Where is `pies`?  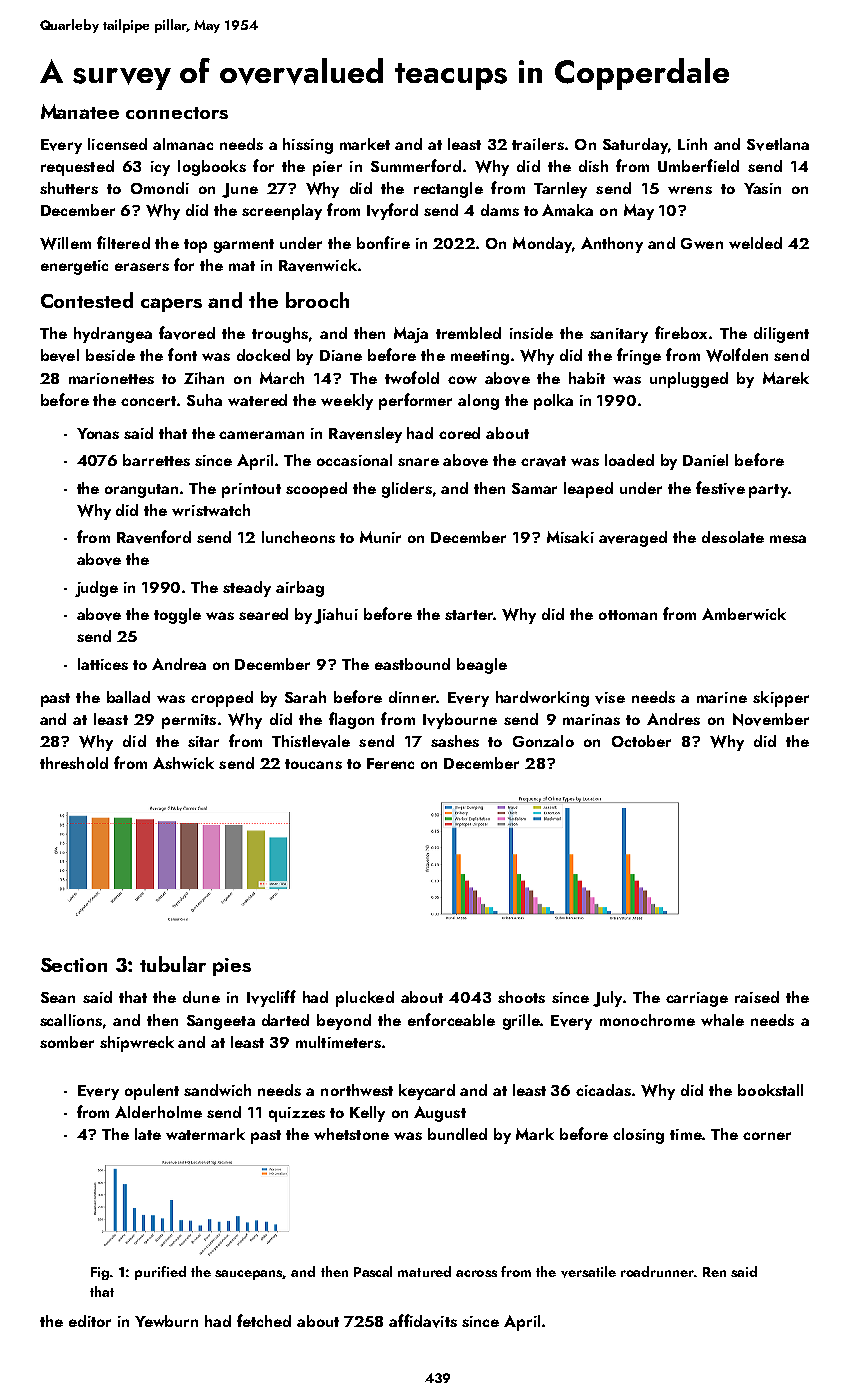 pies is located at coordinates (232, 967).
